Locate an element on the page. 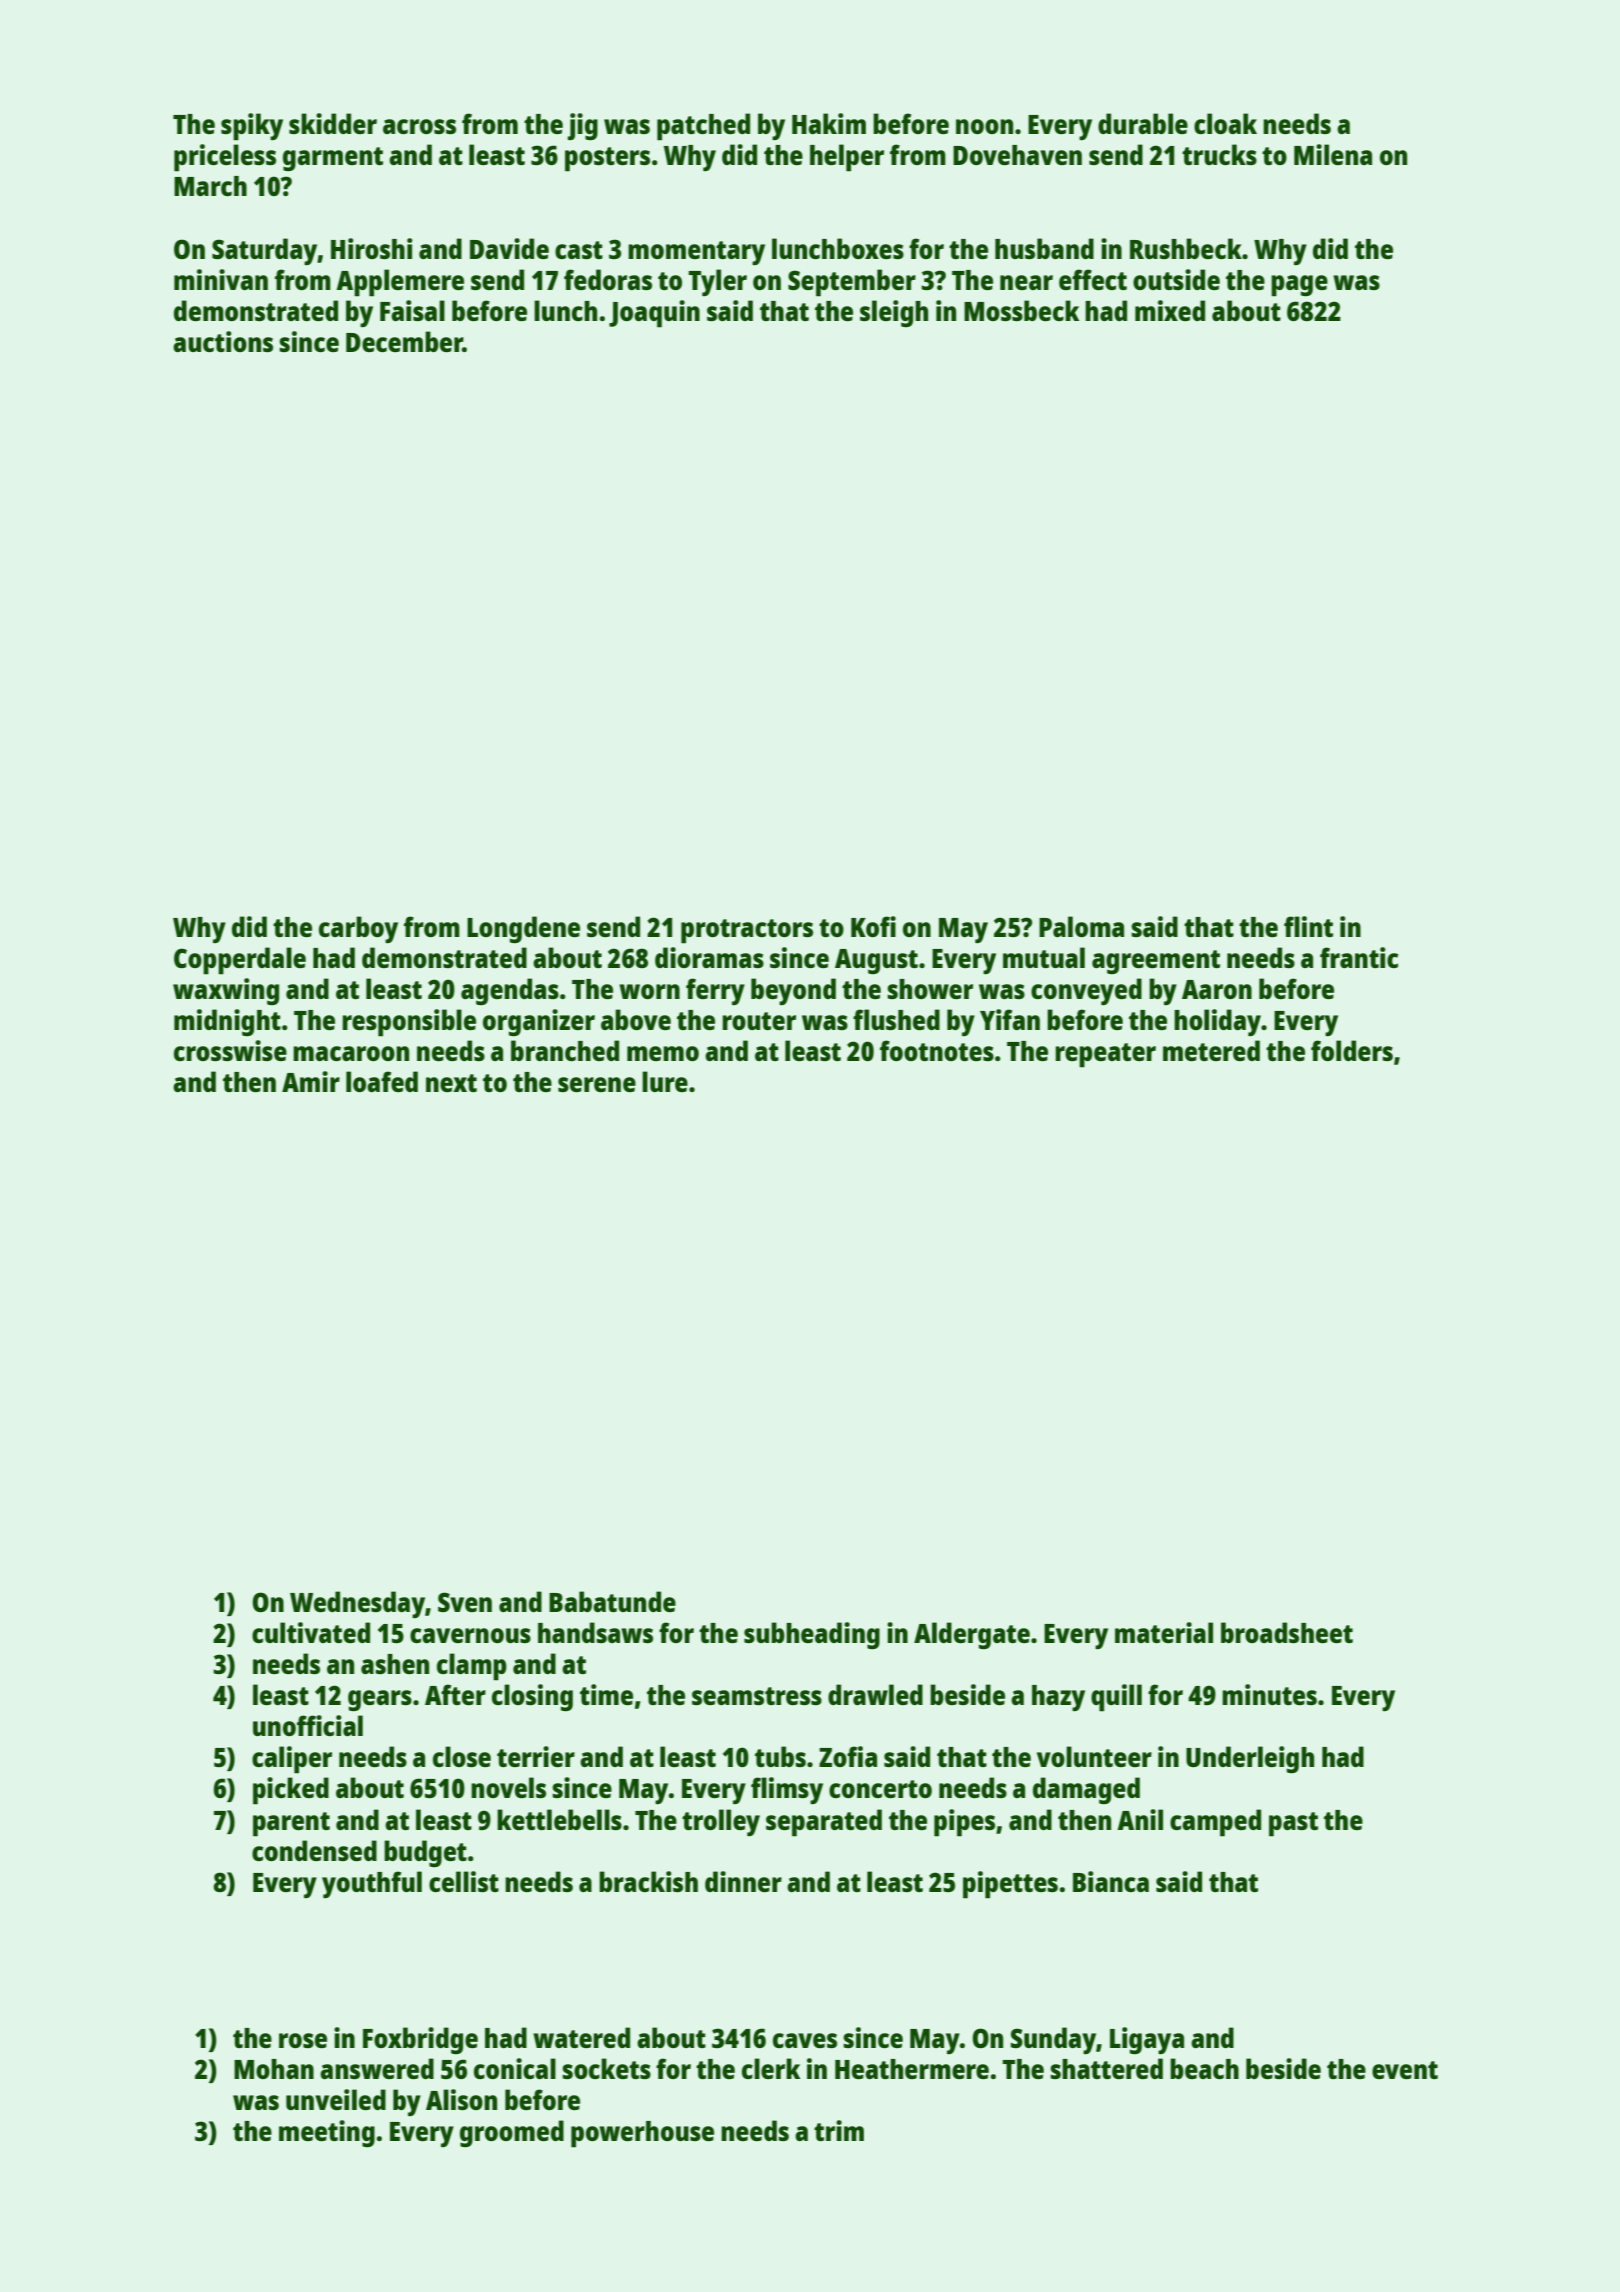 Image resolution: width=1620 pixels, height=2292 pixels. subheading is located at coordinates (812, 1635).
